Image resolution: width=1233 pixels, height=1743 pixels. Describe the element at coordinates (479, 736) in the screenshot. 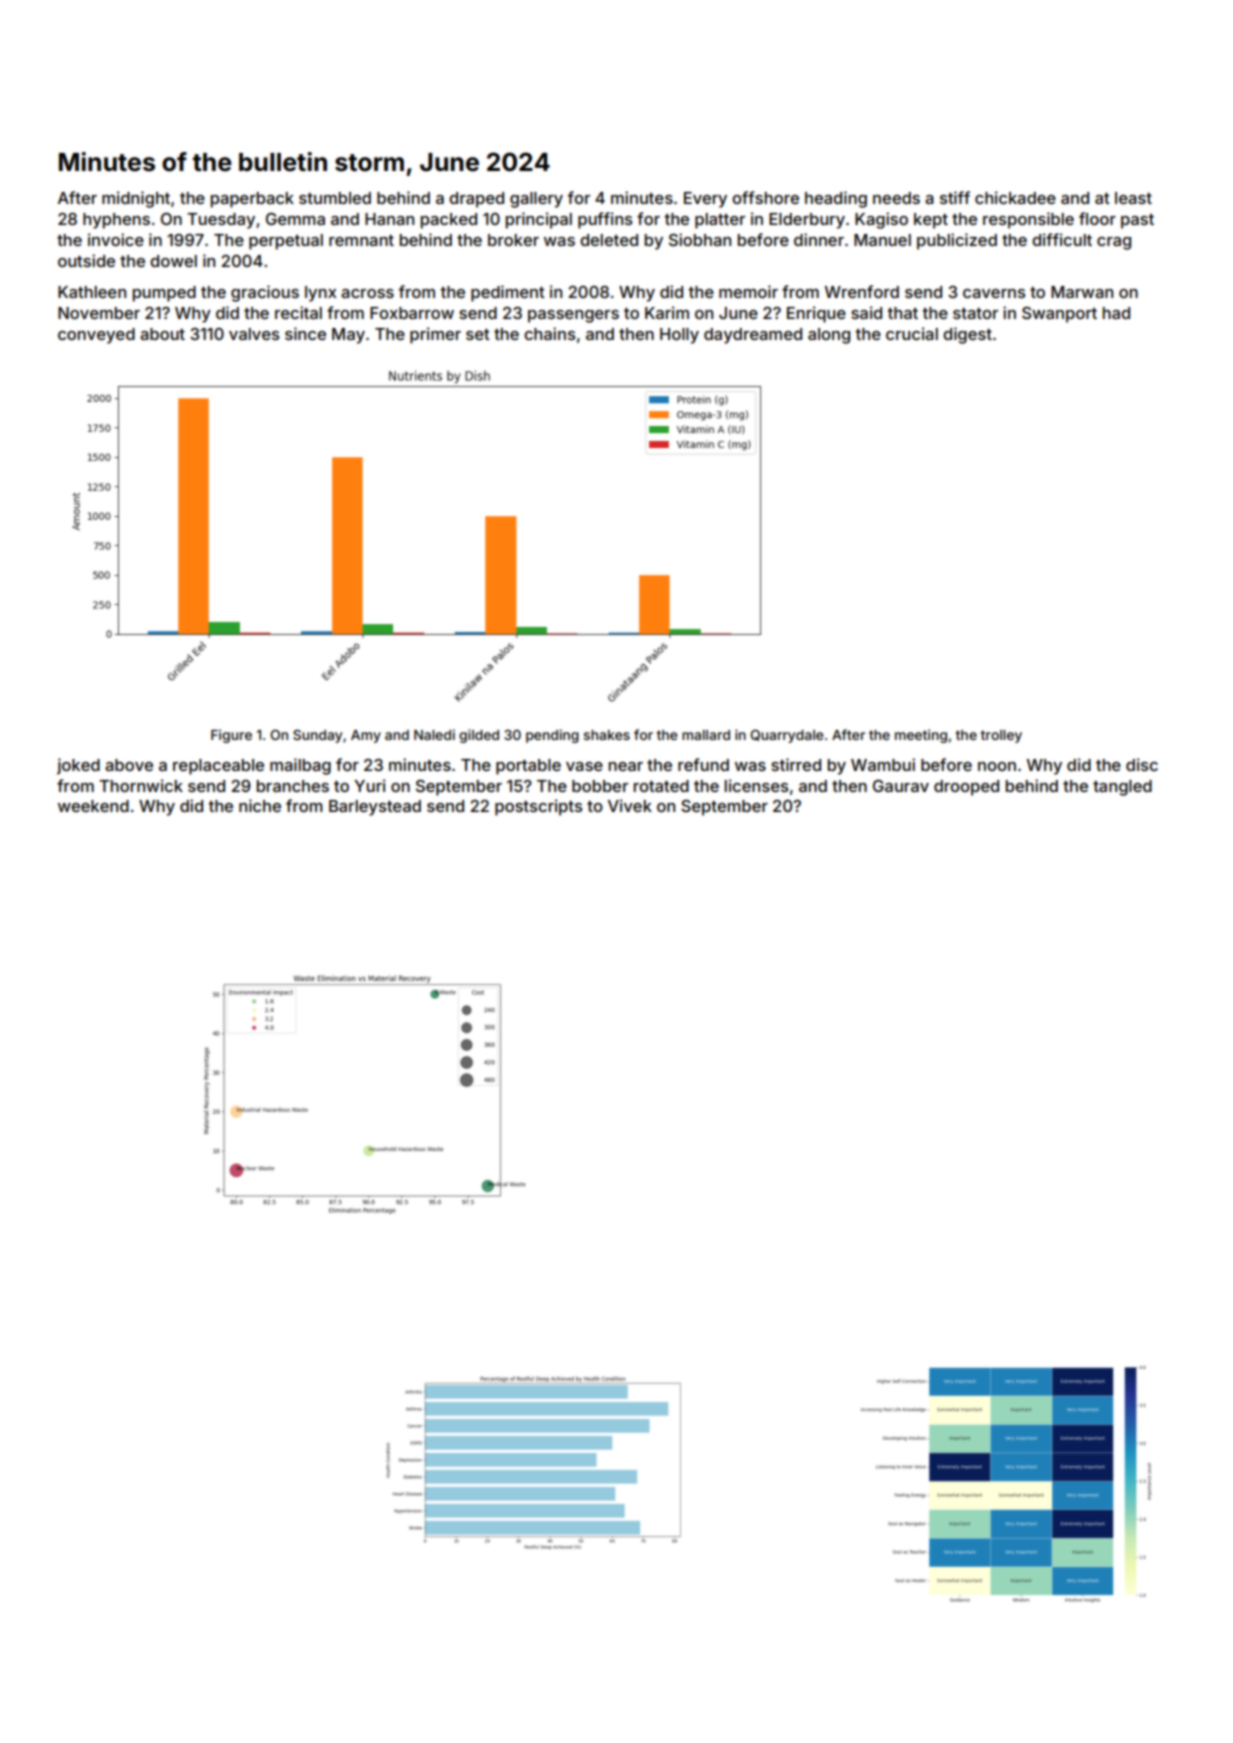

I see `gilded` at that location.
